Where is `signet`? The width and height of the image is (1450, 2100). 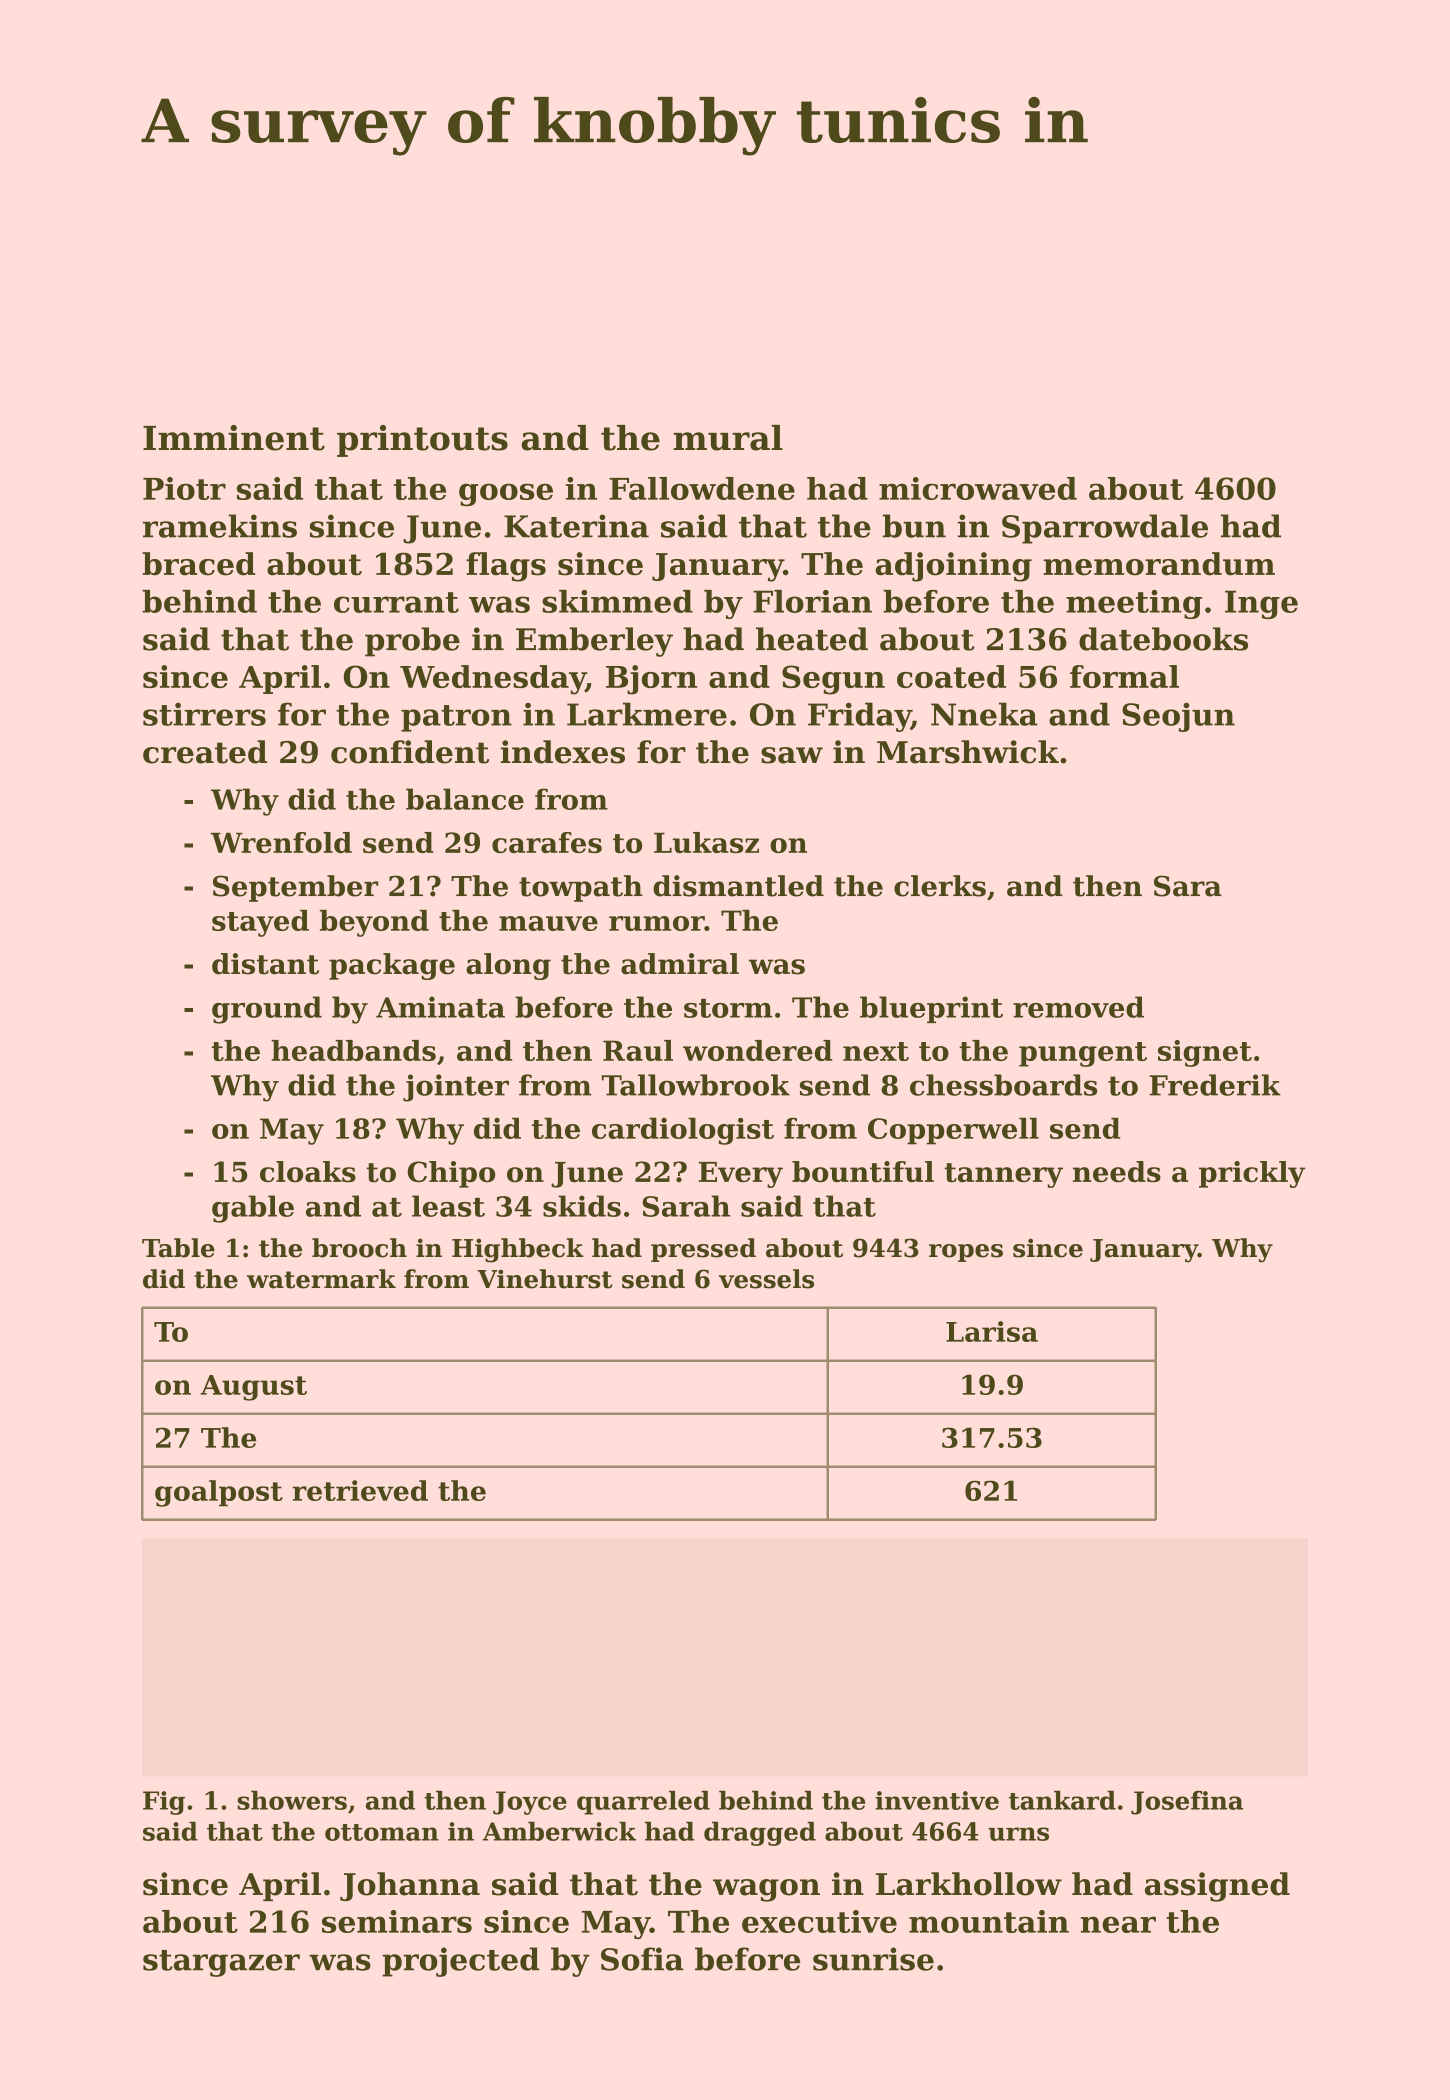
signet is located at coordinates (1205, 1053).
